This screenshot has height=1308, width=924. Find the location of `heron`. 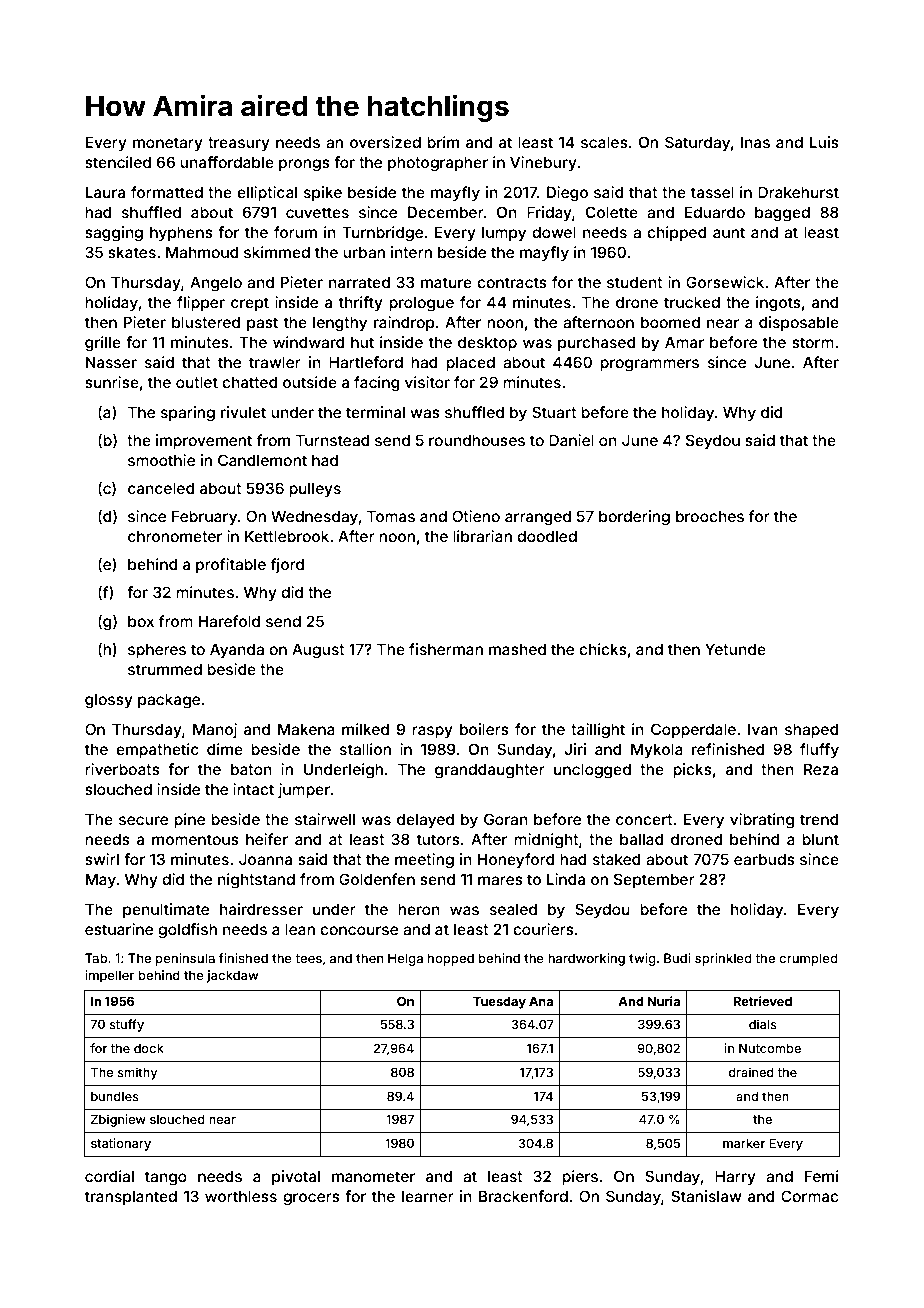

heron is located at coordinates (419, 909).
